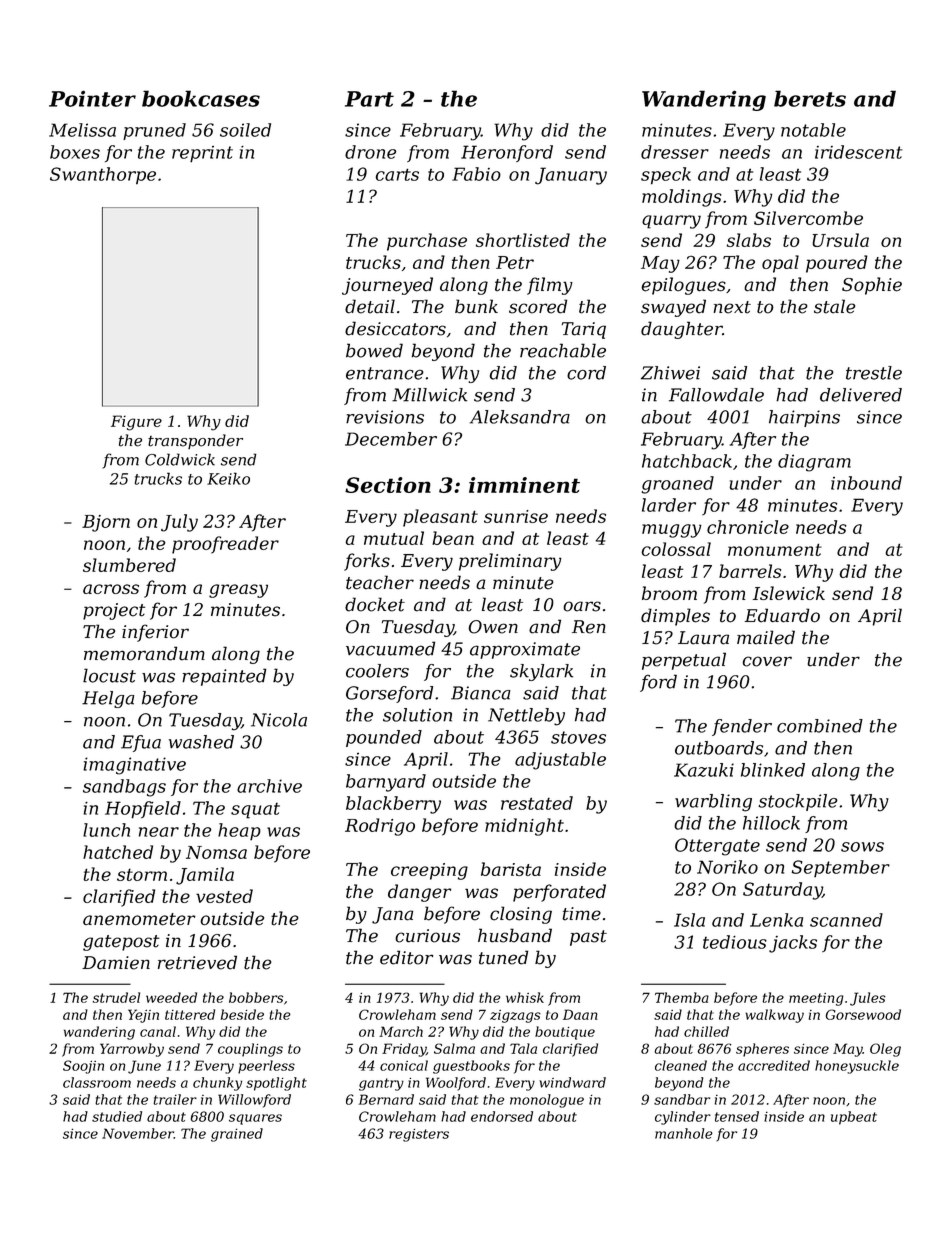 The width and height of the page is (952, 1233). I want to click on iridescent, so click(859, 152).
